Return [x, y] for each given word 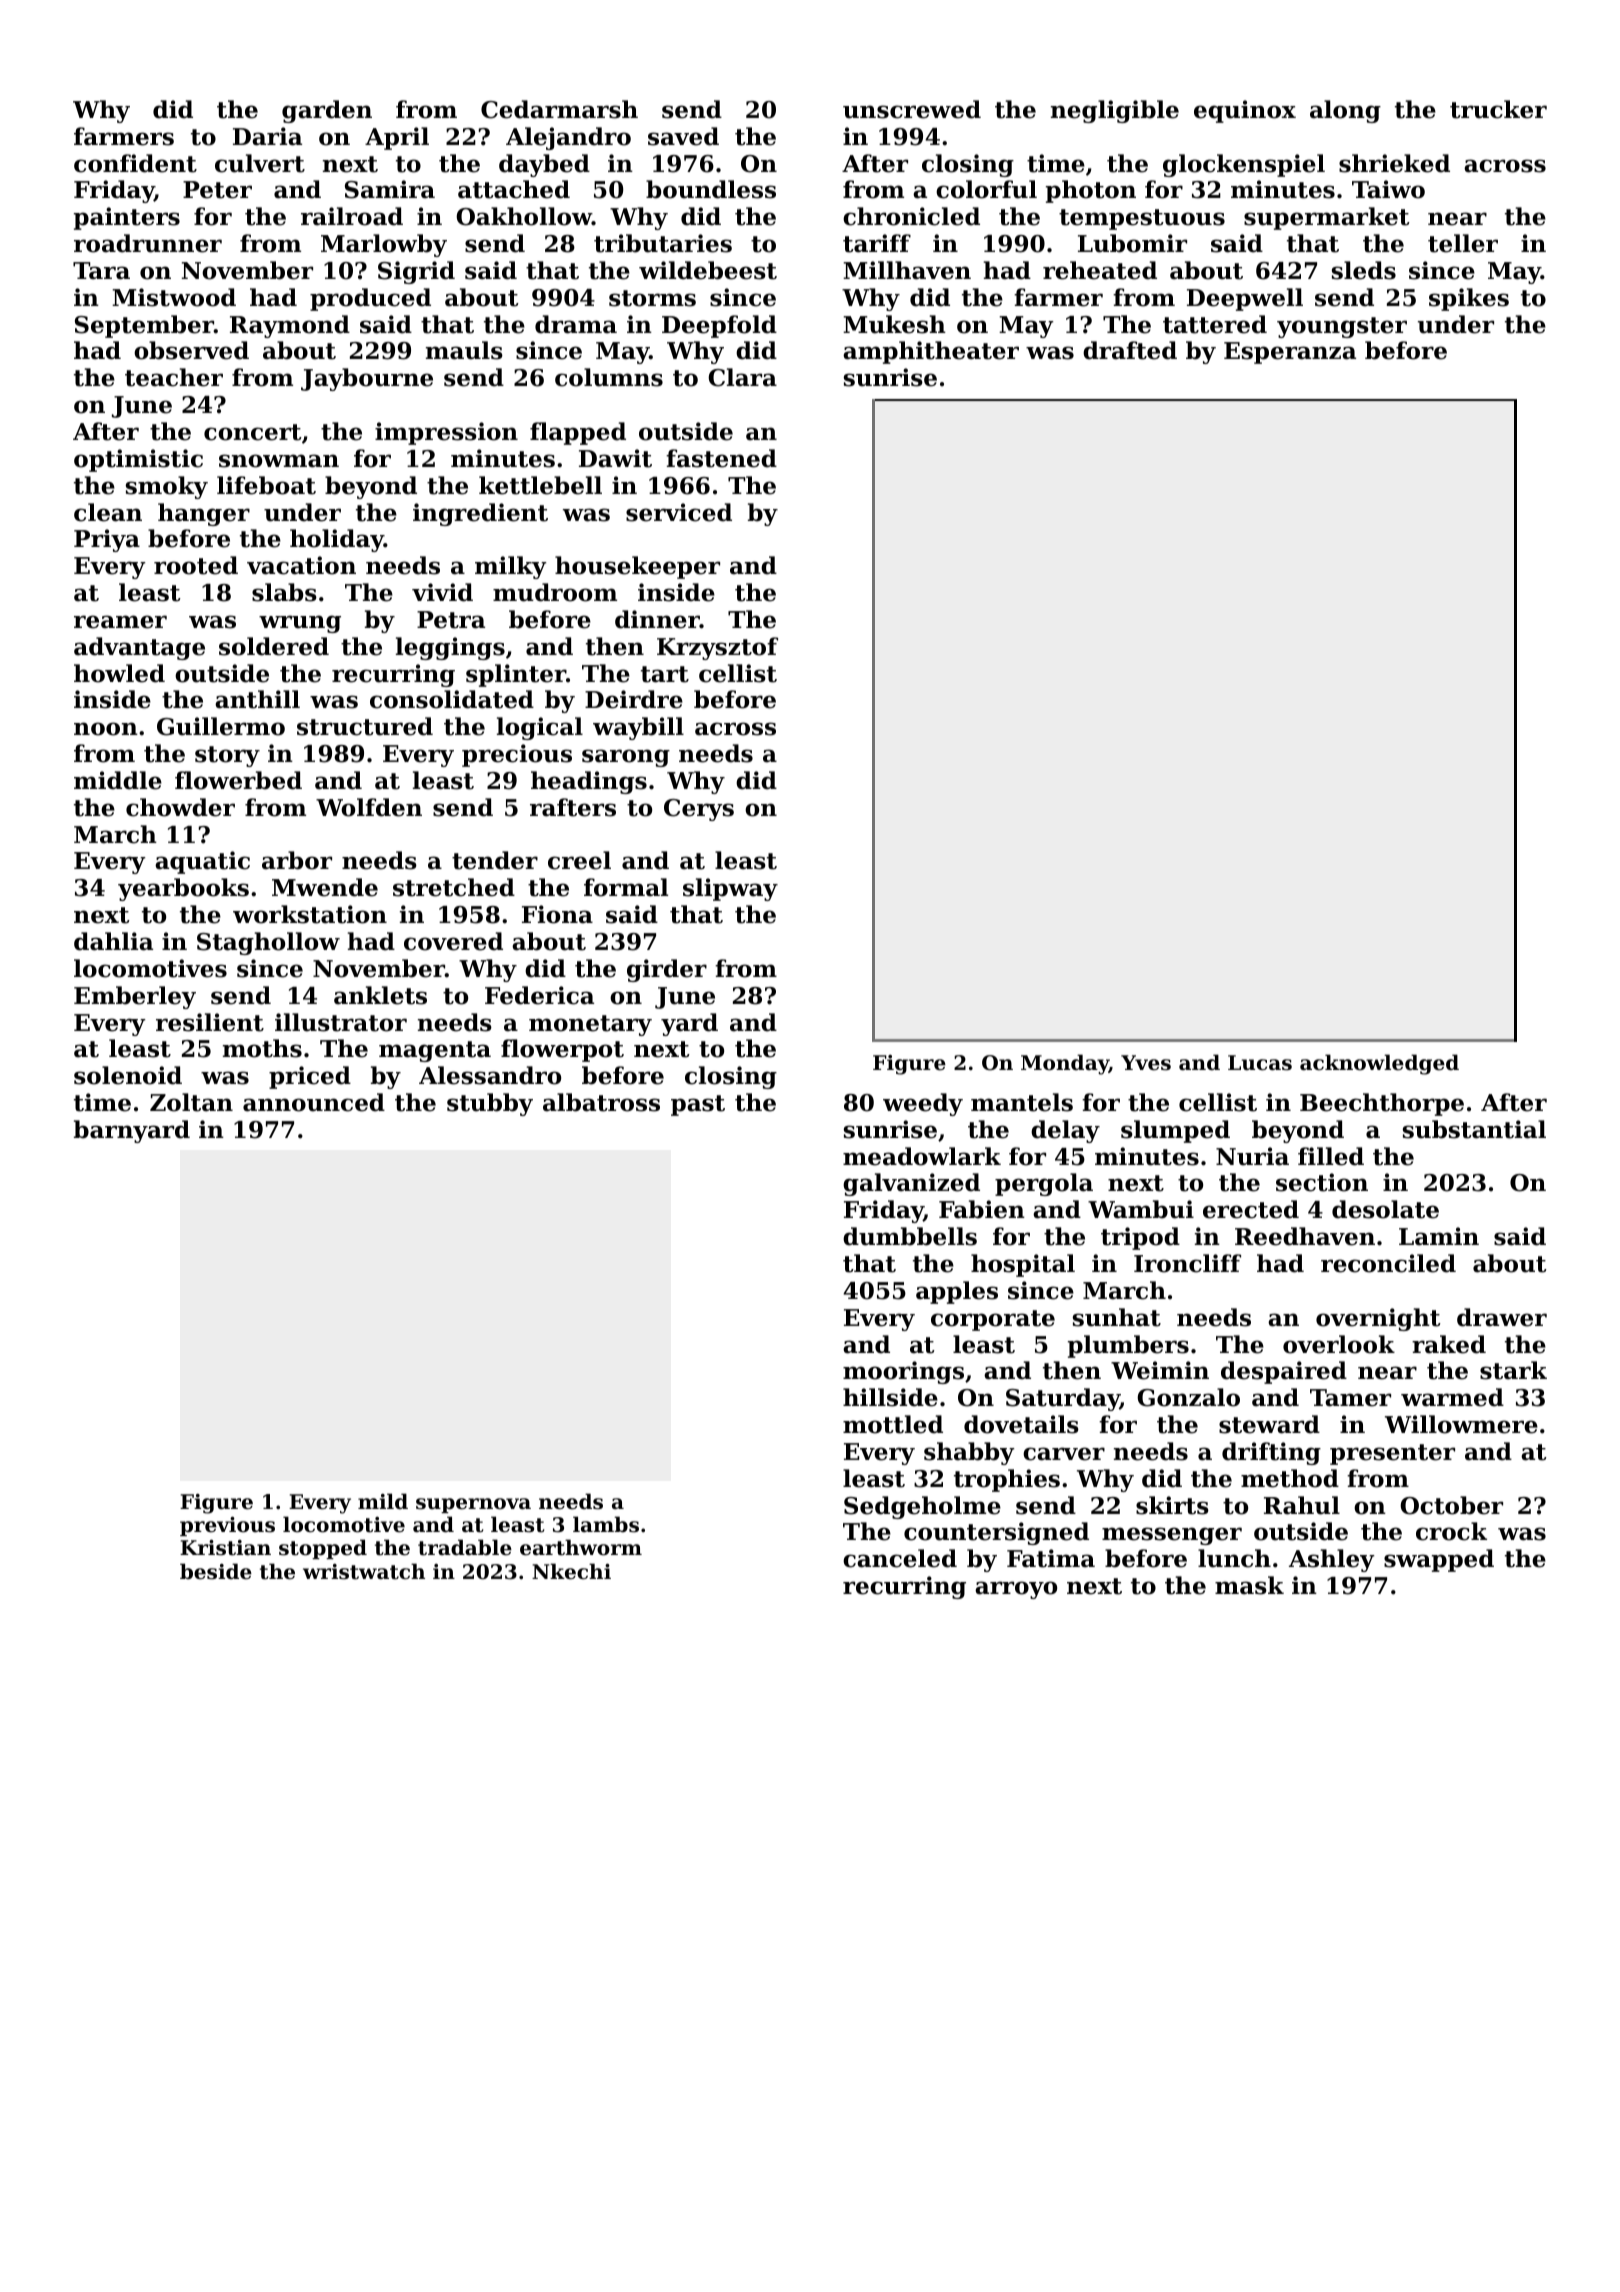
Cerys [699, 810]
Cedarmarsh [559, 109]
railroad [352, 216]
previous [227, 1526]
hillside [890, 1397]
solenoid [128, 1075]
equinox [1245, 111]
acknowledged [1379, 1064]
